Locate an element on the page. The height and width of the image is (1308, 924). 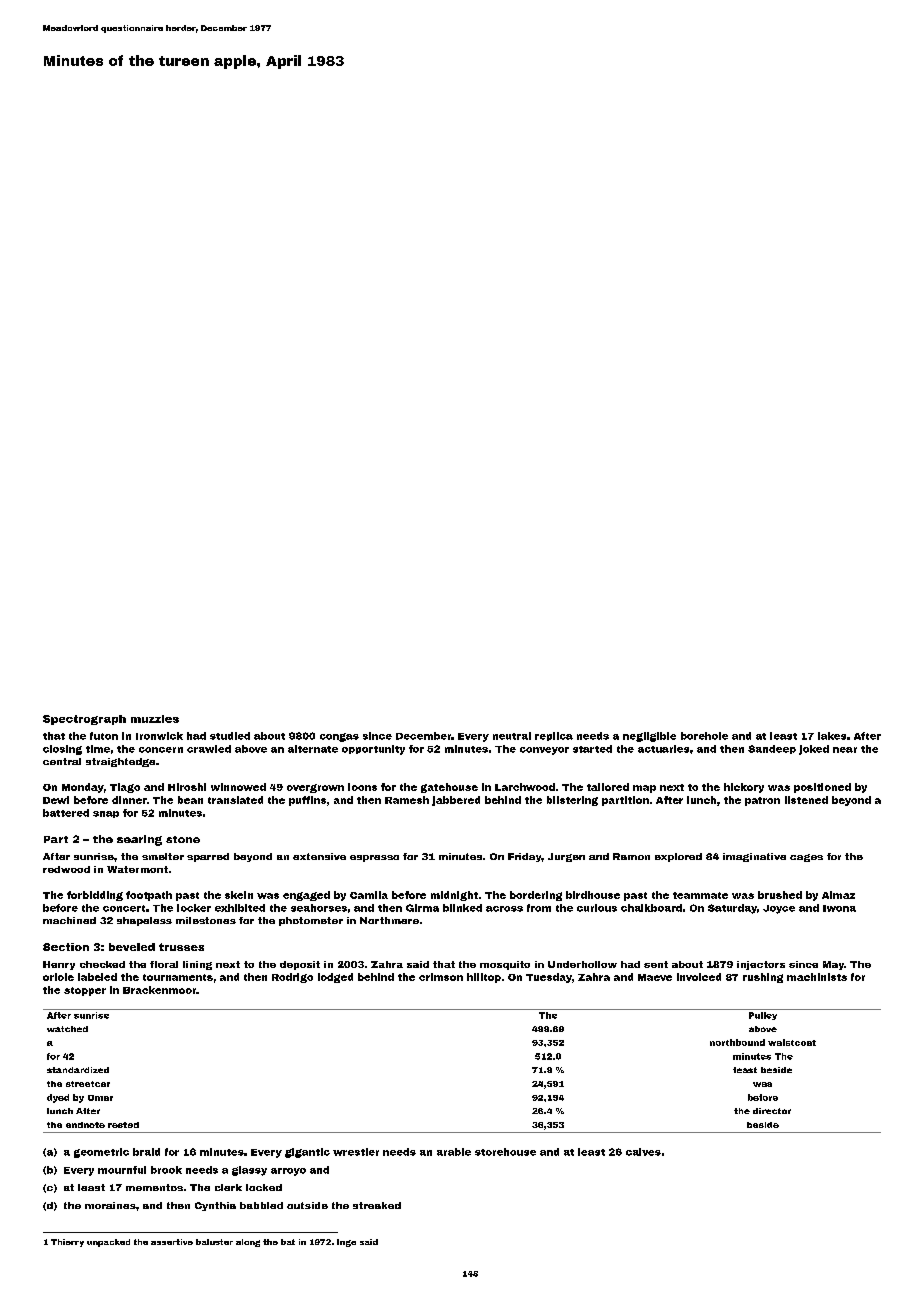
beveled is located at coordinates (132, 947).
